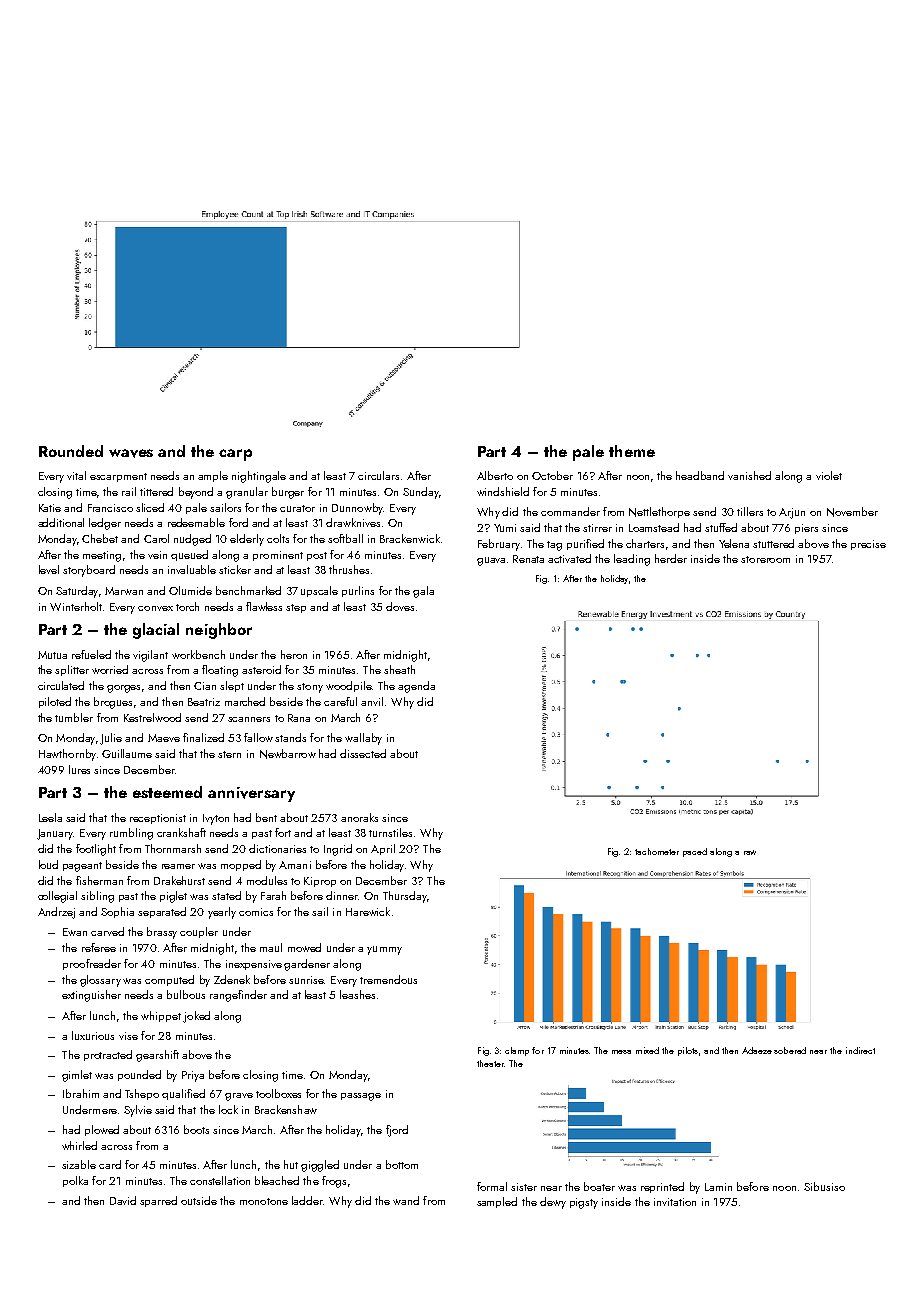 This screenshot has width=924, height=1308. I want to click on whirled, so click(79, 1145).
